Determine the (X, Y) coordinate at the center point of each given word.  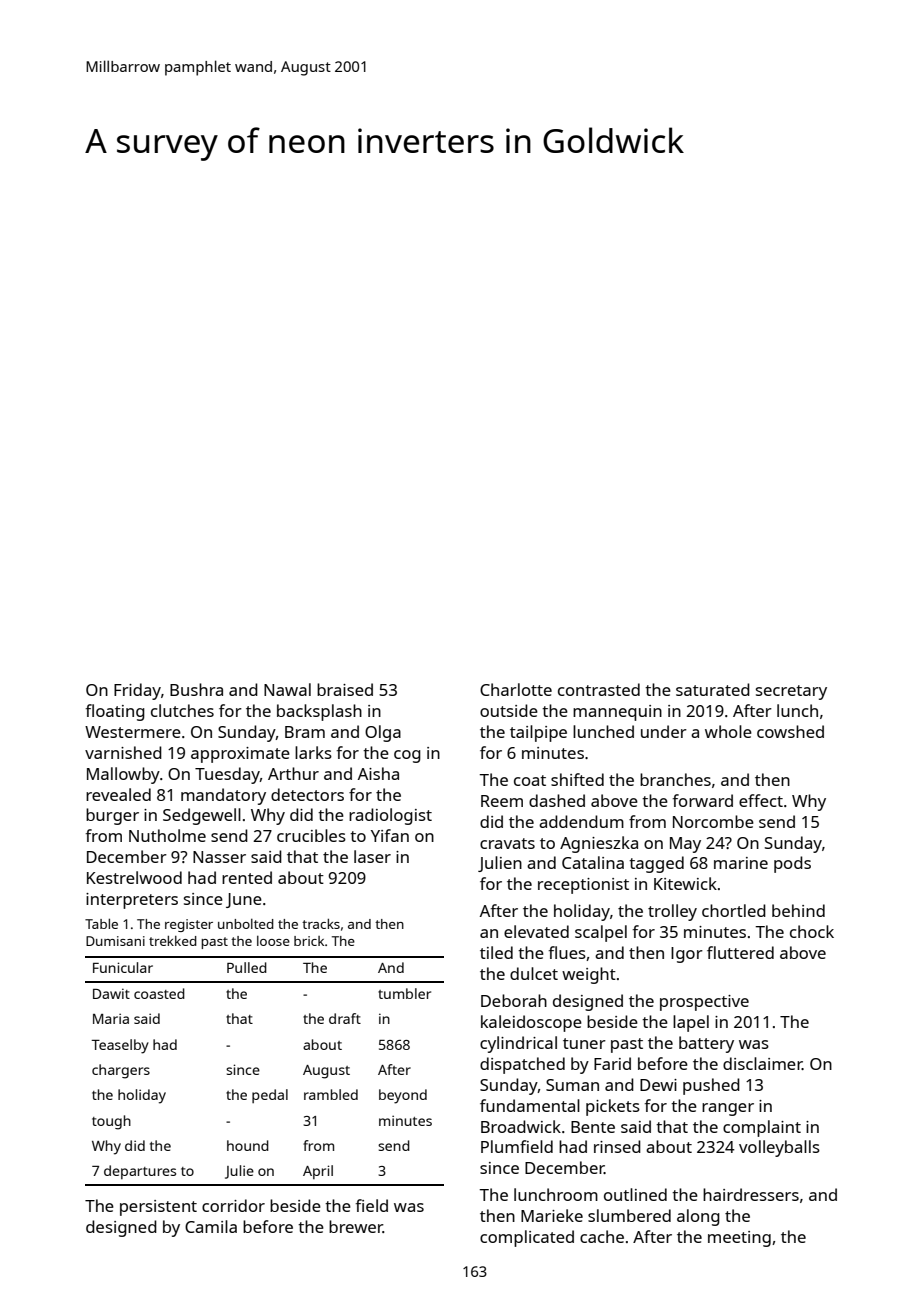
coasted (159, 993)
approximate (240, 755)
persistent (158, 1208)
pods (792, 864)
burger (112, 816)
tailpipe (538, 733)
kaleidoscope (531, 1023)
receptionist (583, 886)
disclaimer (762, 1063)
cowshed (790, 731)
